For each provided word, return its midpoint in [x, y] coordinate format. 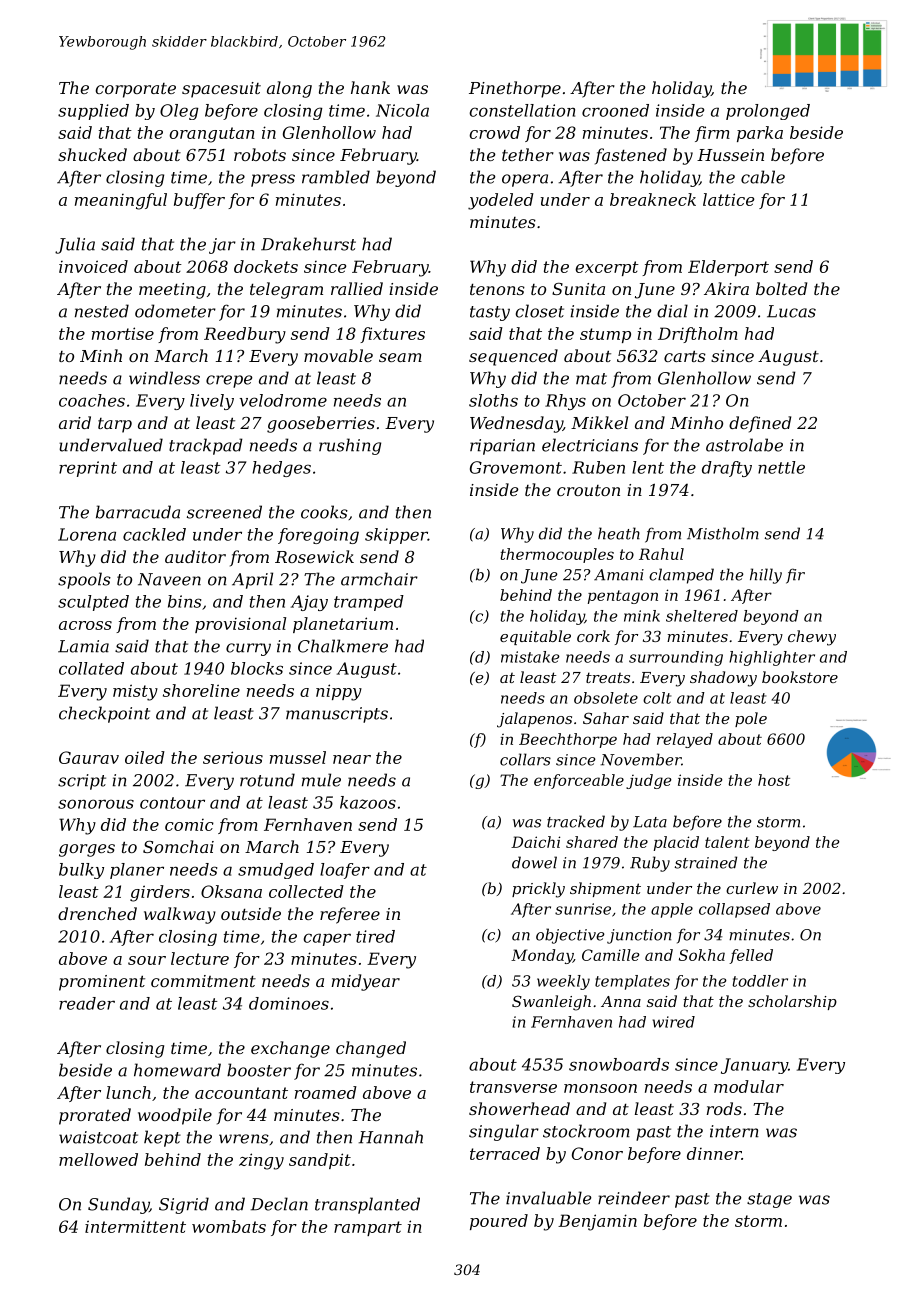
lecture [200, 958]
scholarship [792, 1002]
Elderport [728, 268]
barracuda [138, 512]
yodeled [501, 201]
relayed [685, 740]
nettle [781, 467]
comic [189, 825]
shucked [92, 154]
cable [763, 177]
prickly [538, 890]
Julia [75, 245]
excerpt [607, 268]
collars [525, 759]
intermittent [135, 1226]
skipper [396, 536]
